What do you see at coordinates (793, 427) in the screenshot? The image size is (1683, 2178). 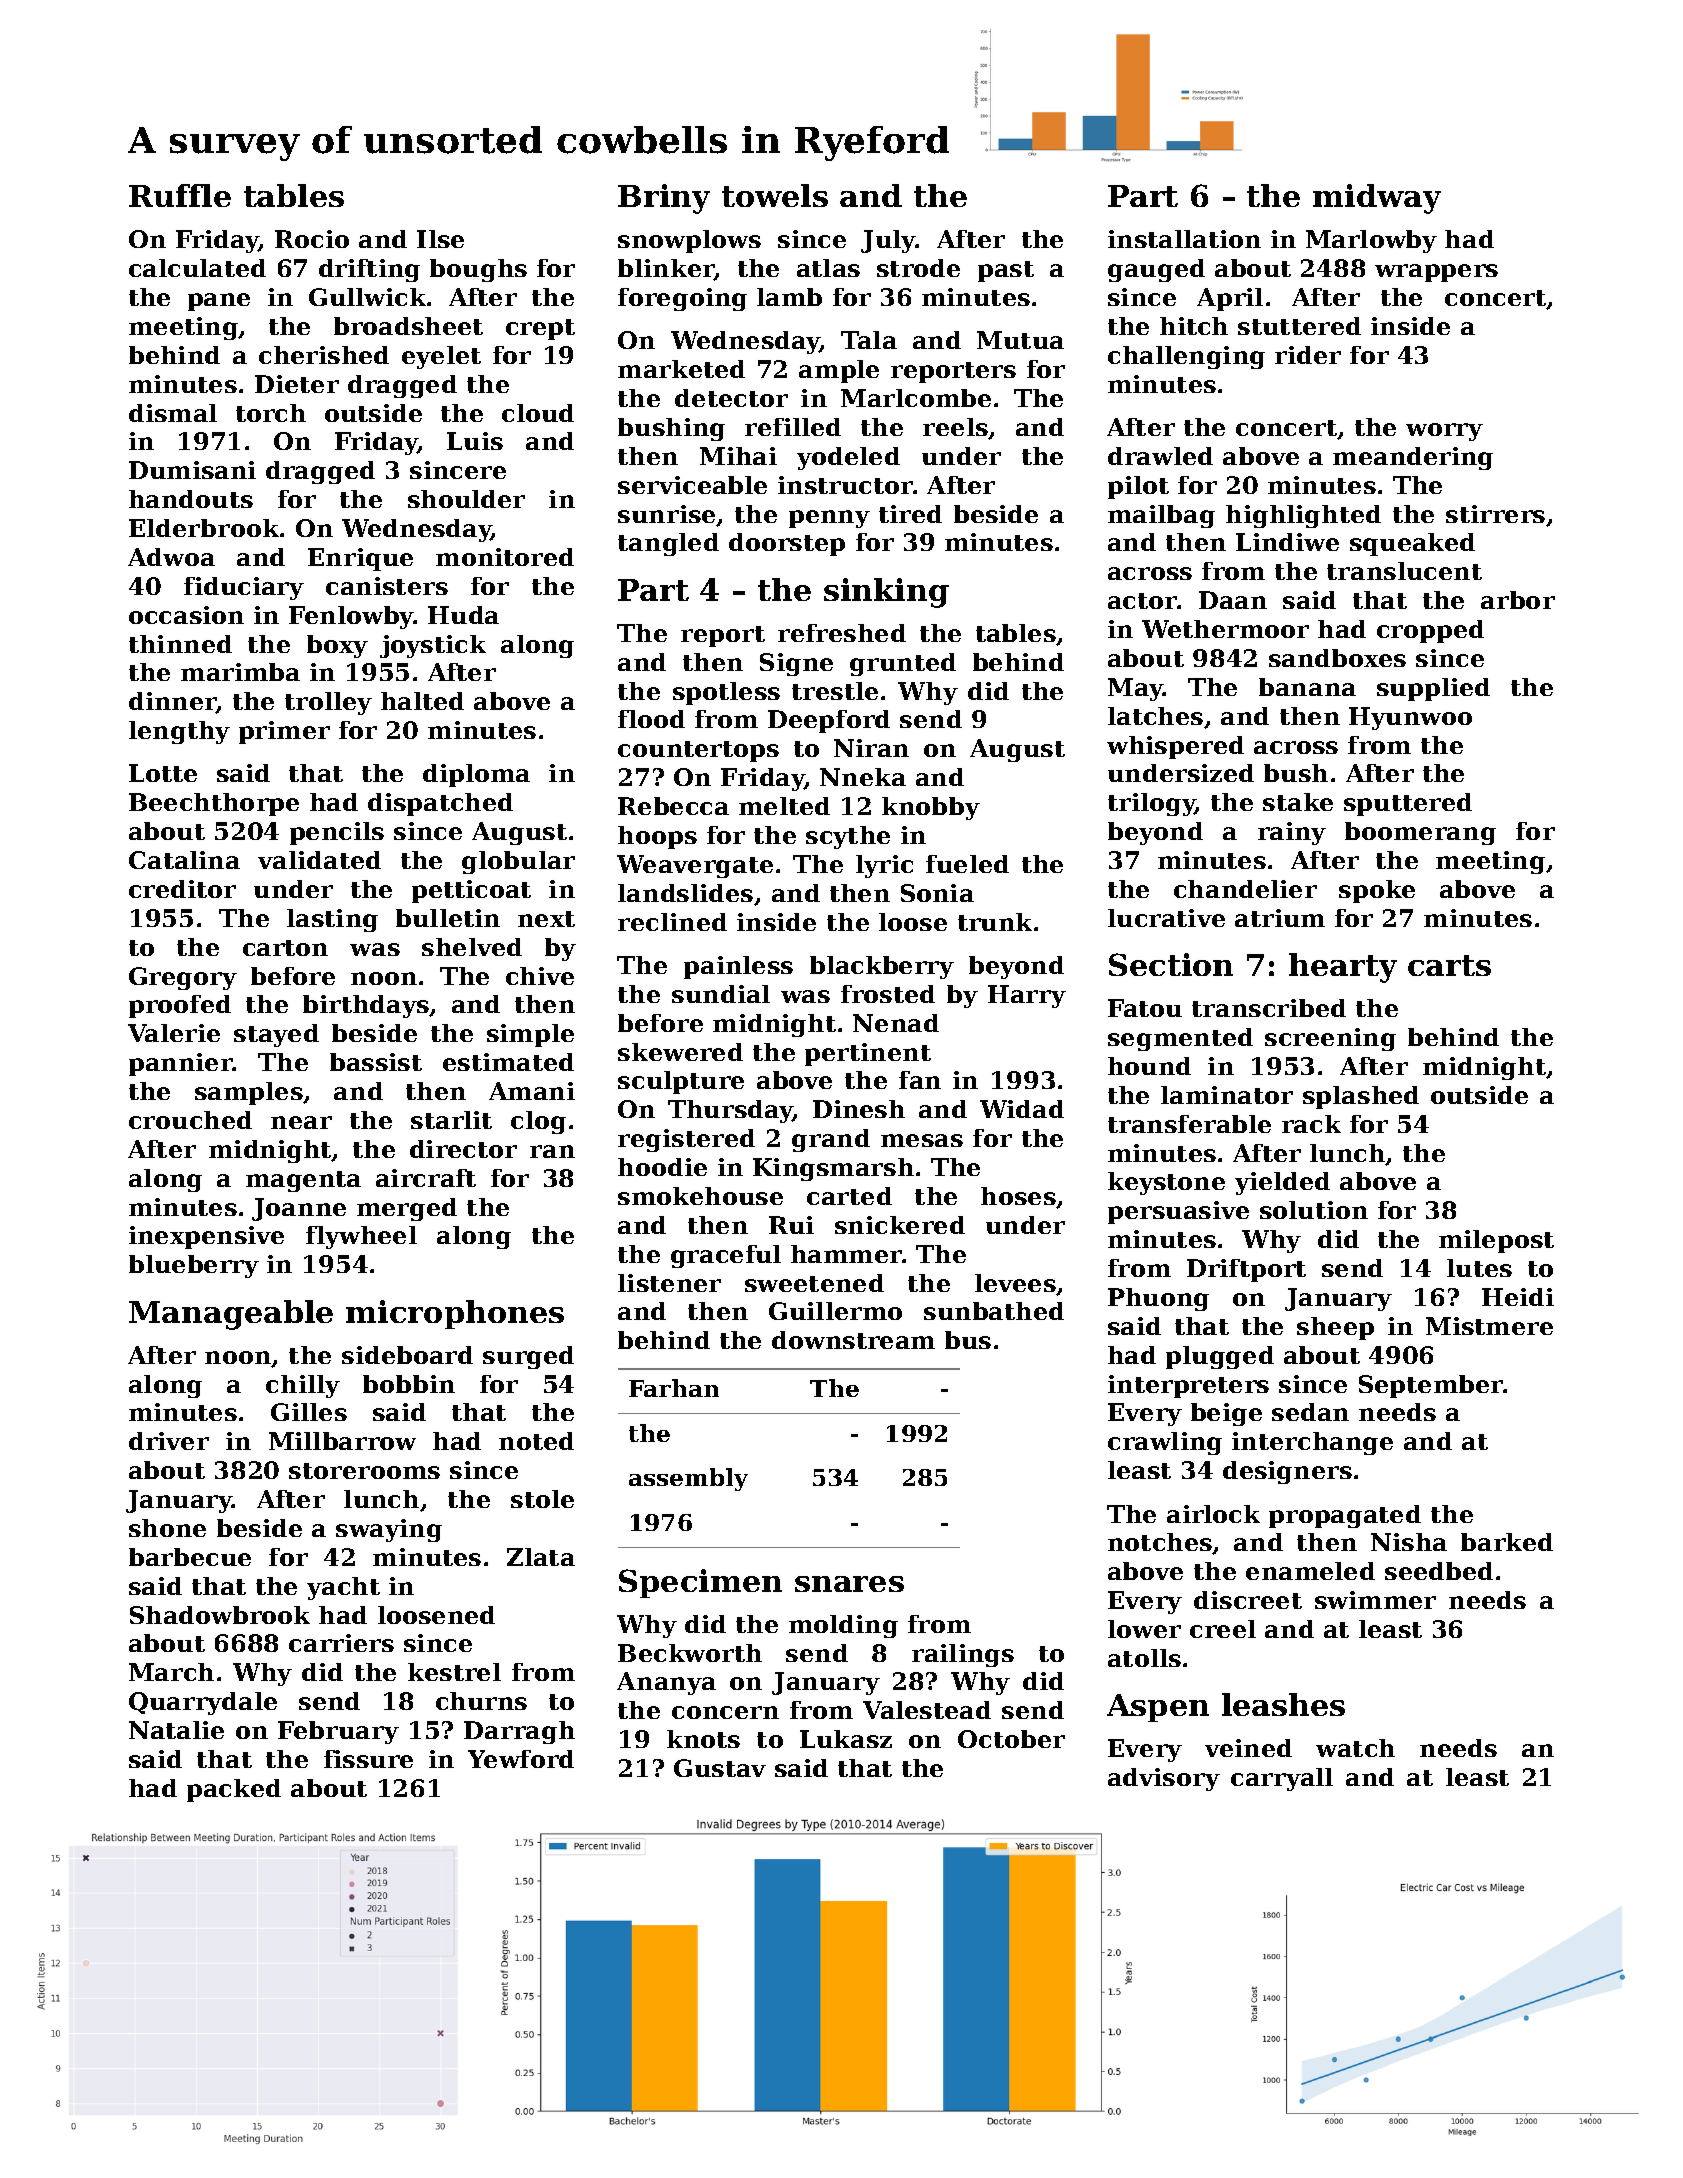 I see `refilled` at bounding box center [793, 427].
